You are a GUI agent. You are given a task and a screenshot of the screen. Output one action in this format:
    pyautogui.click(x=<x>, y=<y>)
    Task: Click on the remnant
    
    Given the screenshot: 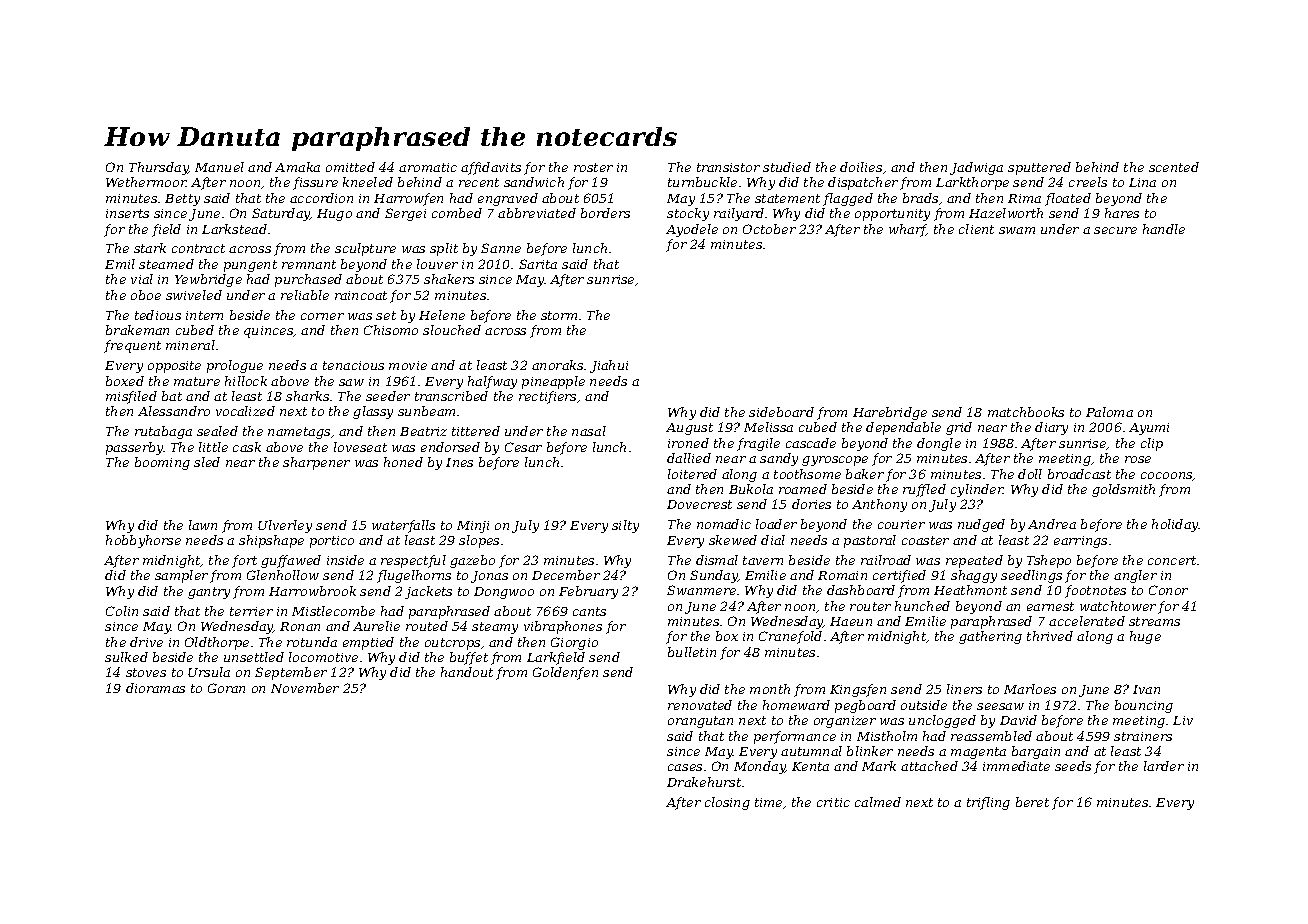 What is the action you would take?
    pyautogui.click(x=309, y=264)
